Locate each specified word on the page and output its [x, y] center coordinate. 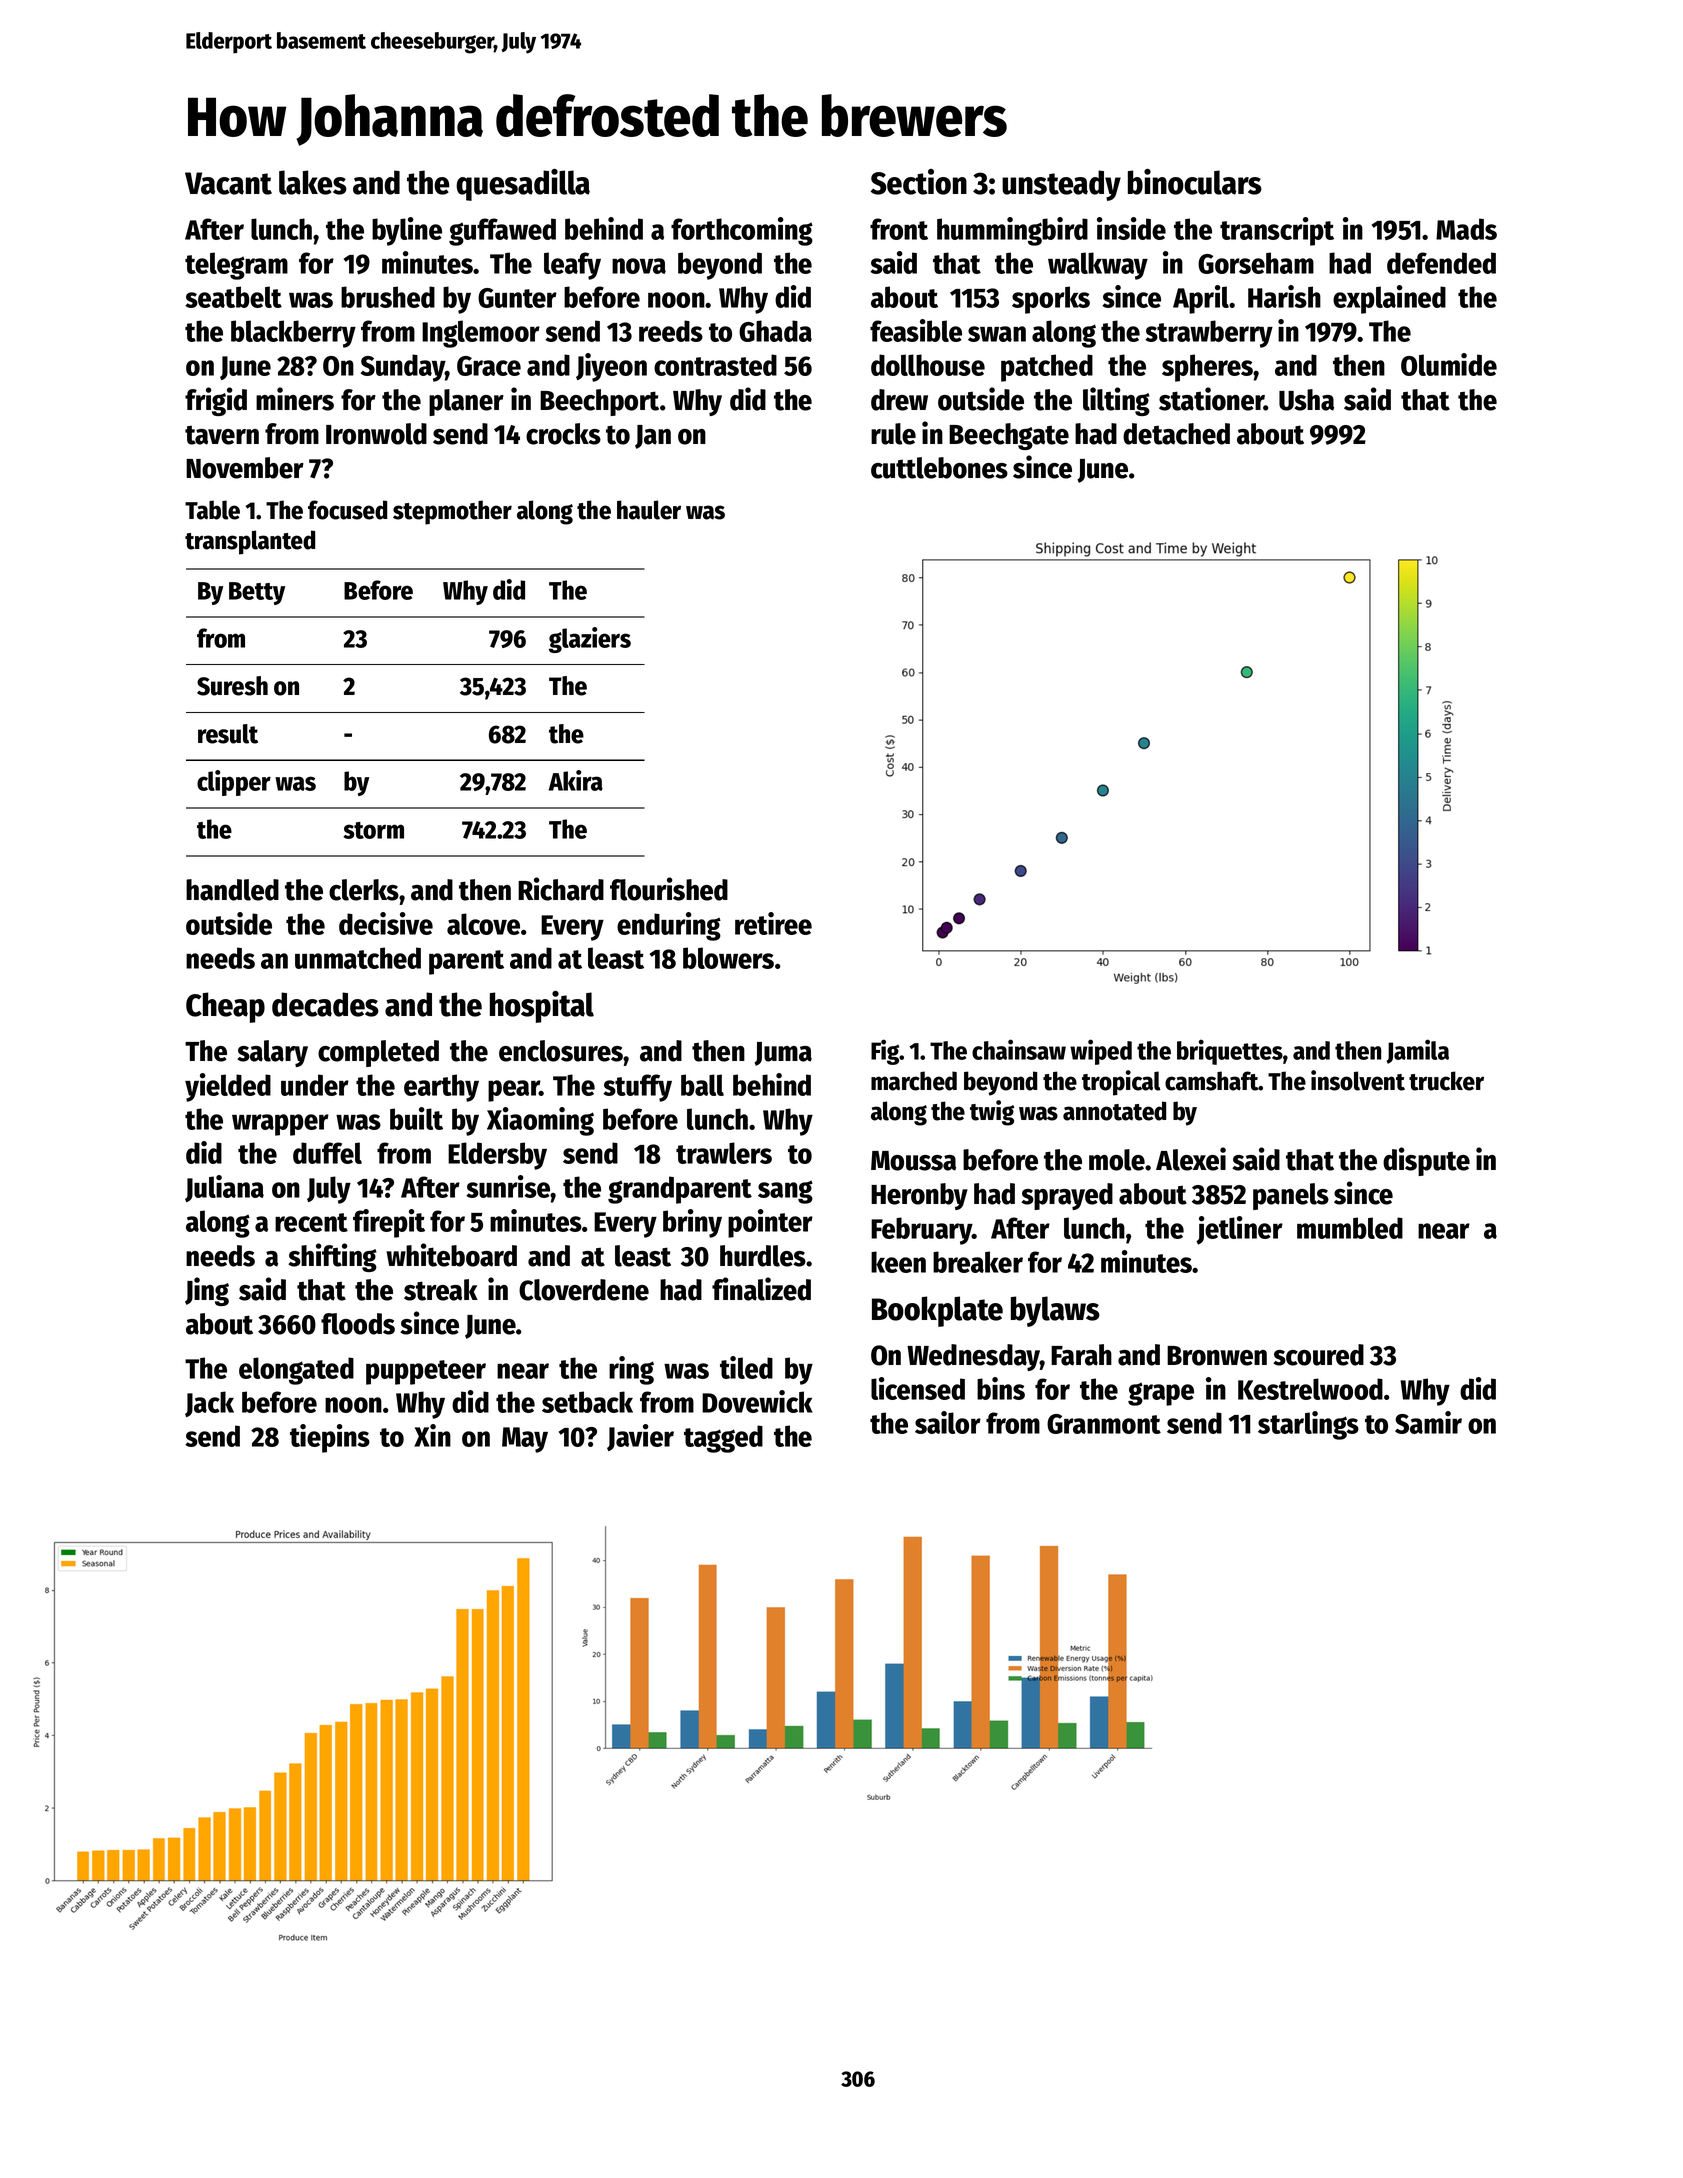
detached [1176, 434]
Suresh [232, 686]
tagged [723, 1439]
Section [918, 182]
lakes [313, 182]
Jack [209, 1404]
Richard [561, 889]
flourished [669, 889]
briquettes [1230, 1052]
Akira [576, 780]
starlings [1308, 1425]
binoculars [1195, 182]
